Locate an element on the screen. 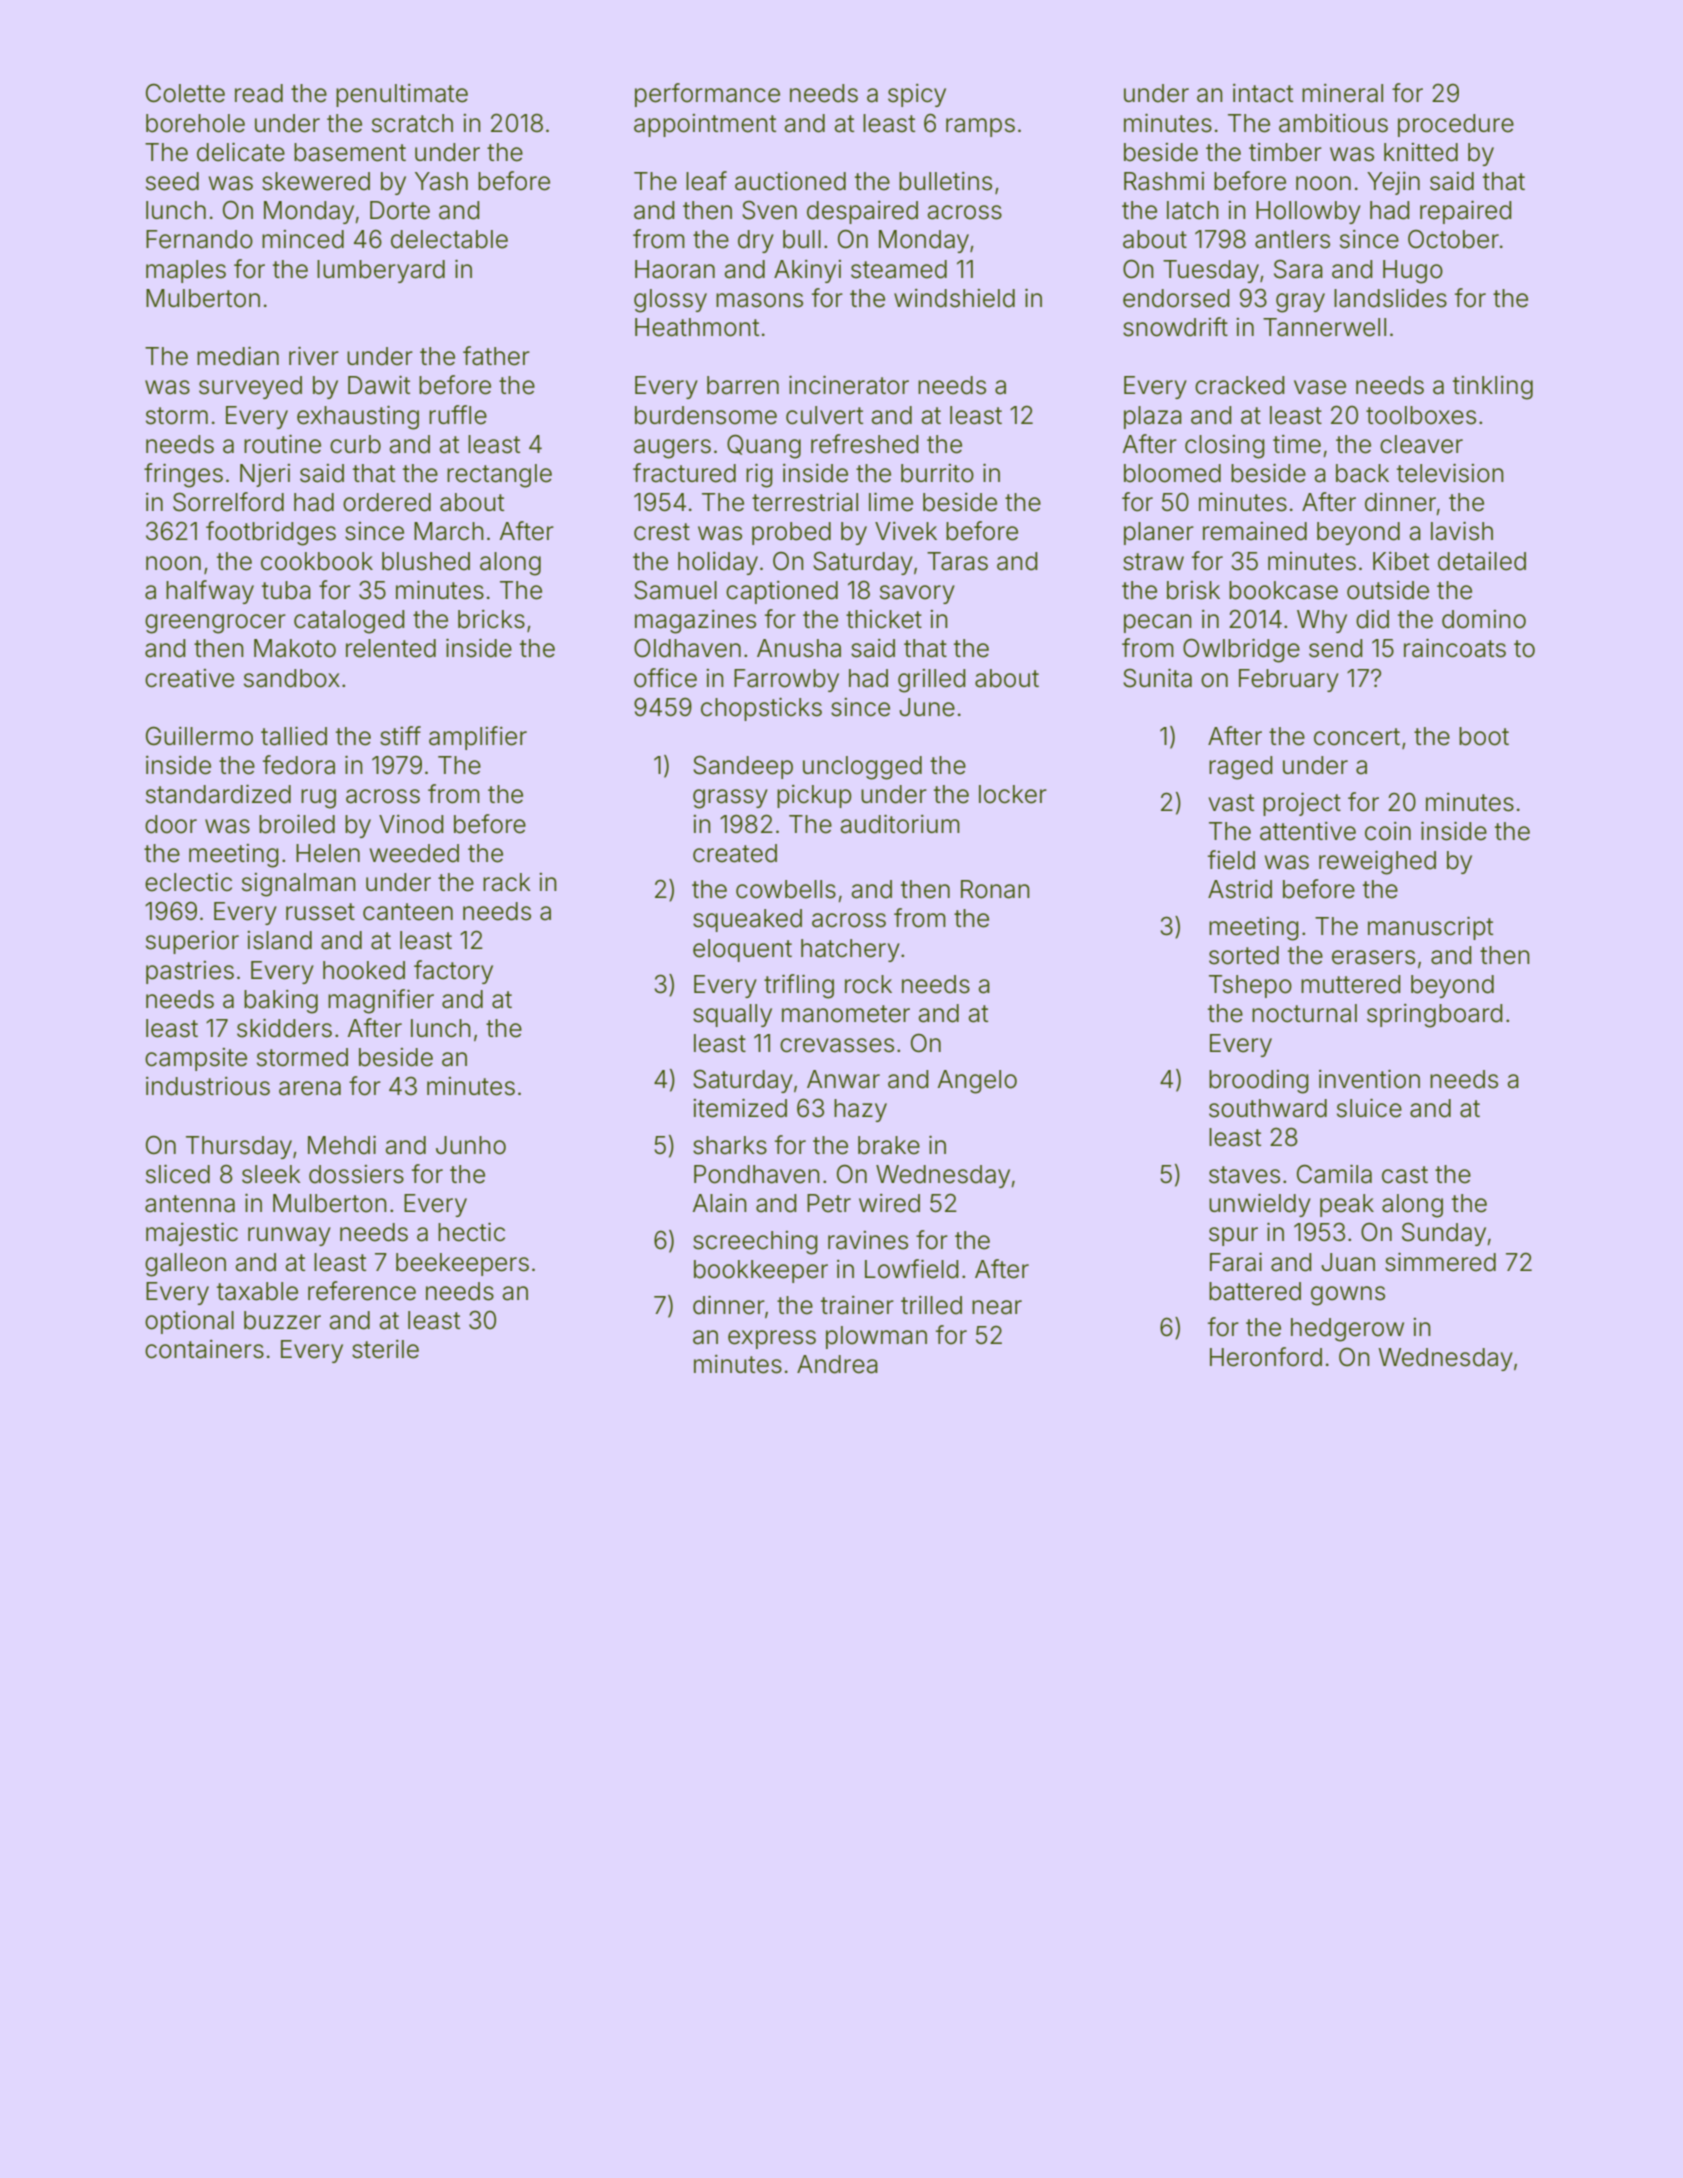  skewered is located at coordinates (316, 181).
